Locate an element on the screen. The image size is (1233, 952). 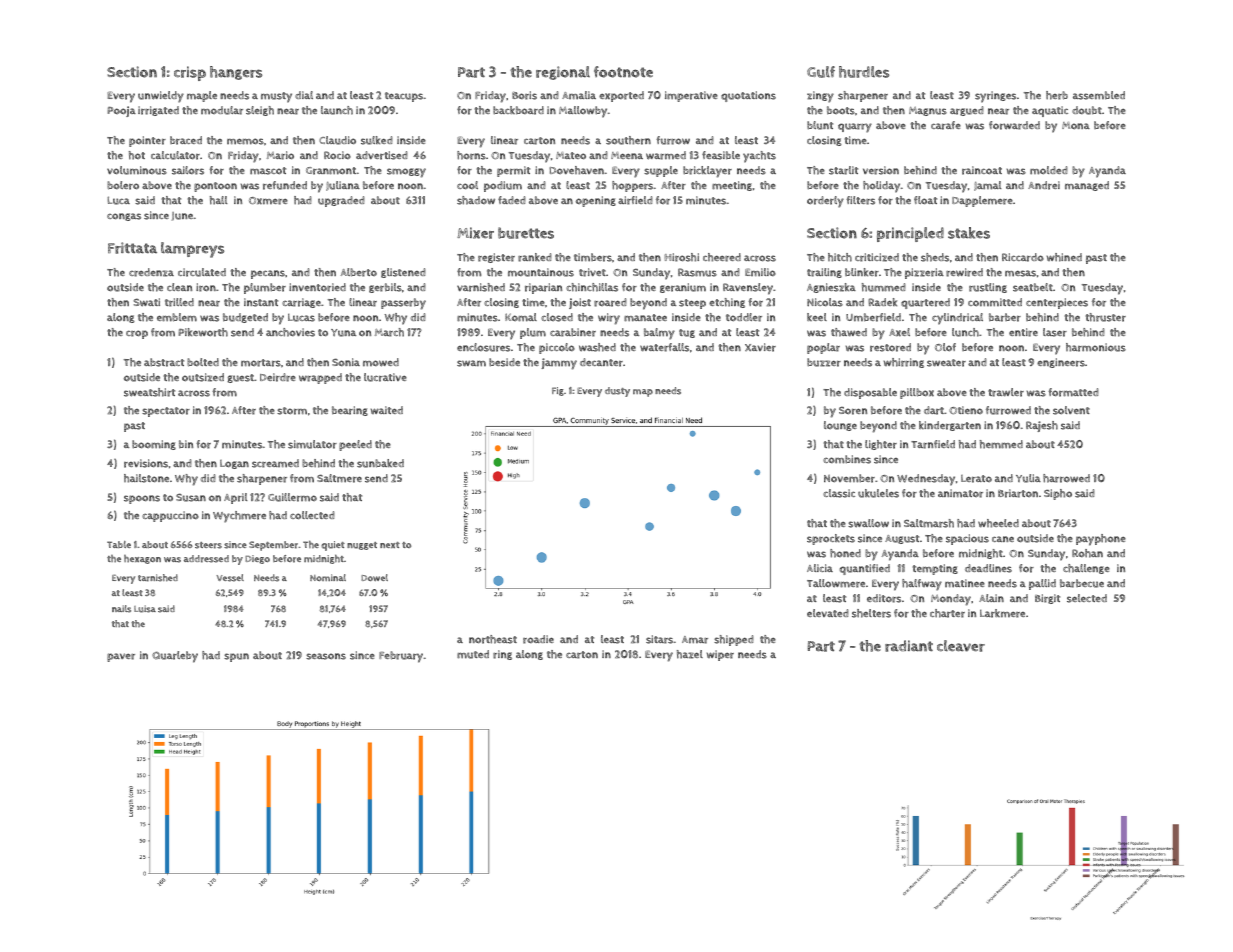
crisp is located at coordinates (190, 73).
